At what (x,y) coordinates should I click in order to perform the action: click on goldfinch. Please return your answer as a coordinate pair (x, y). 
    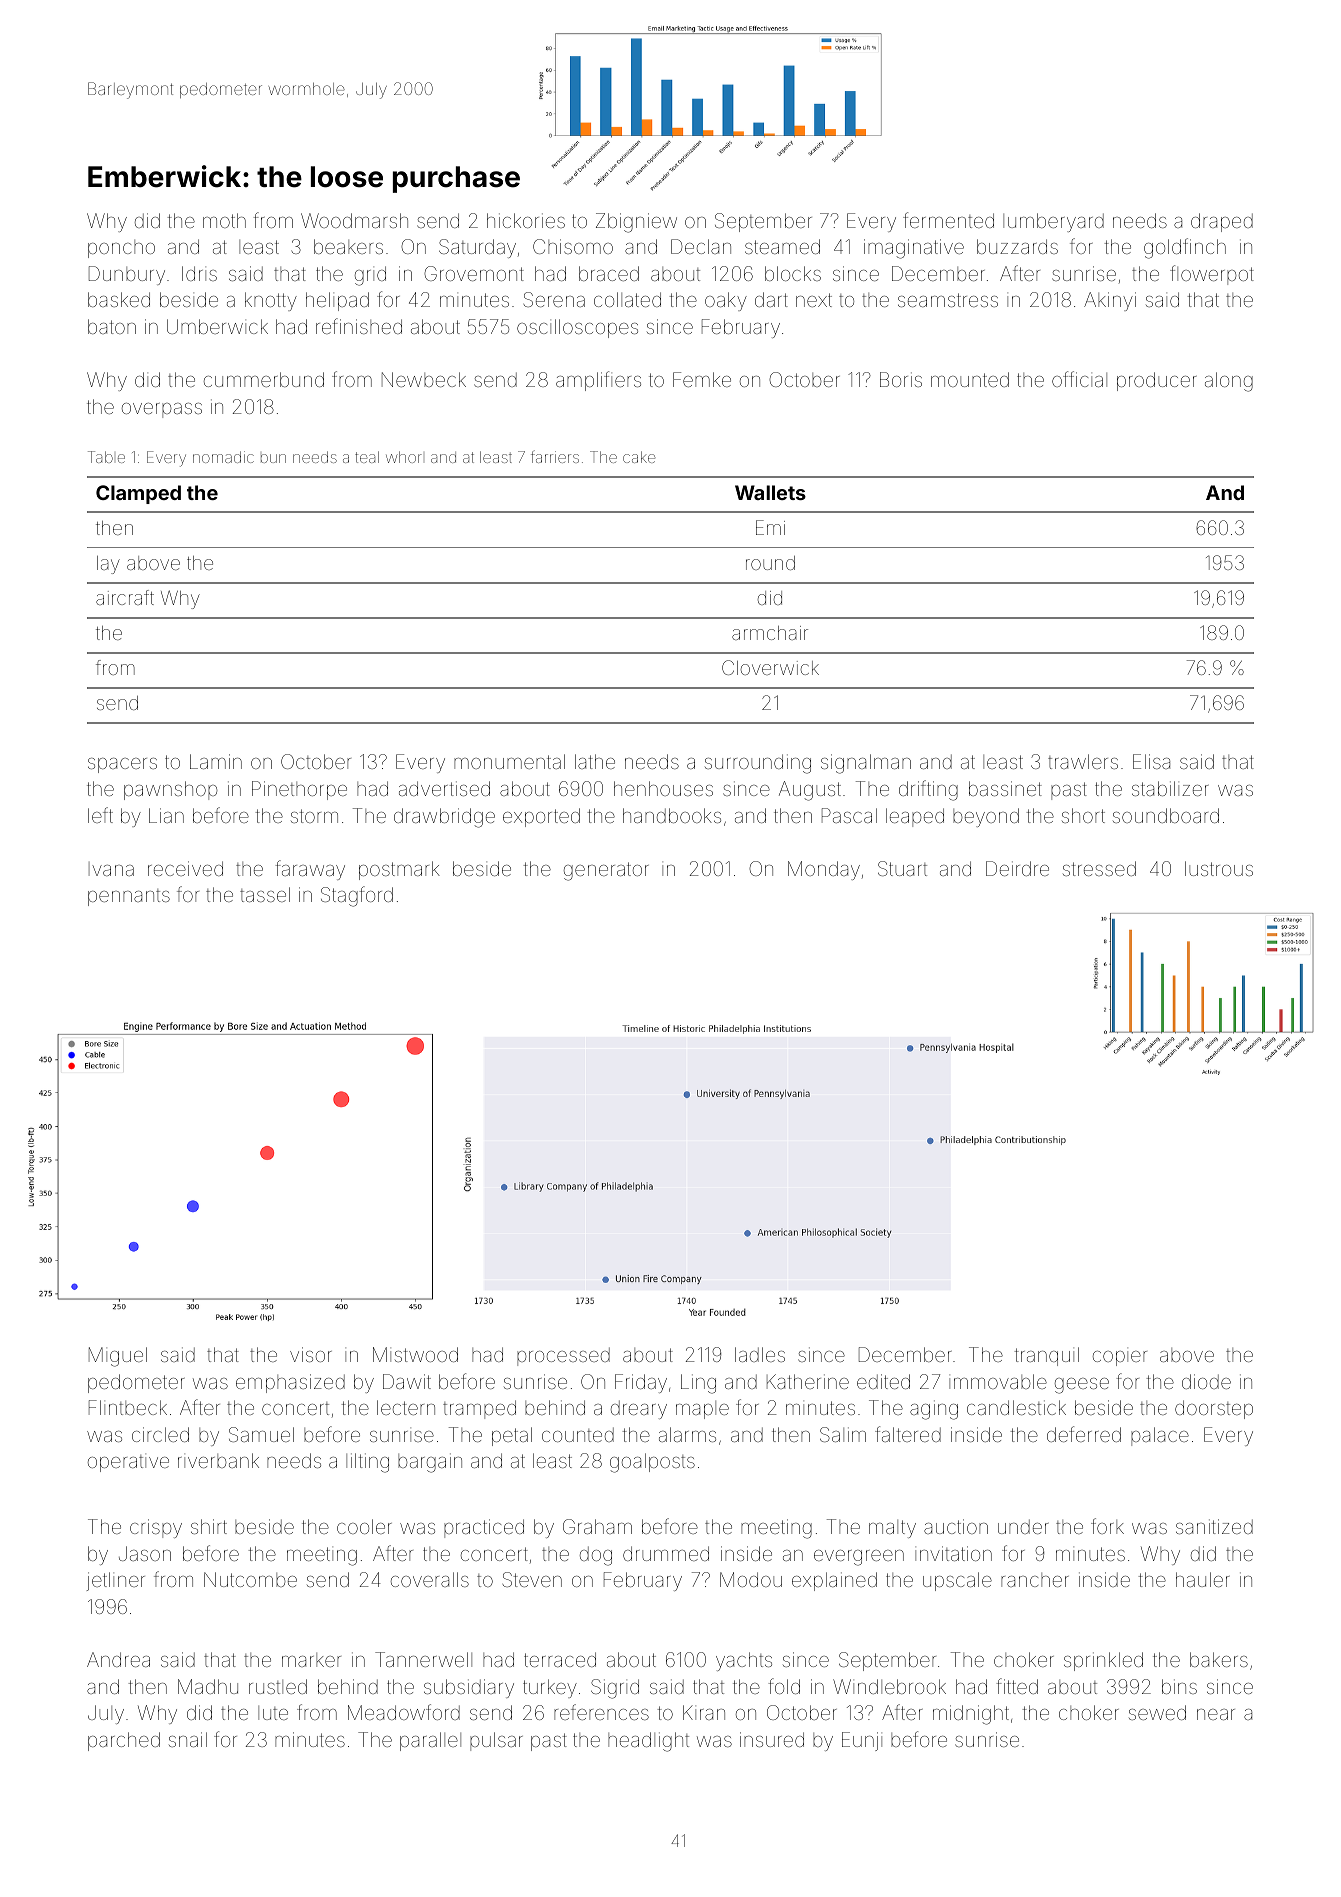
    Looking at the image, I should click on (1185, 248).
